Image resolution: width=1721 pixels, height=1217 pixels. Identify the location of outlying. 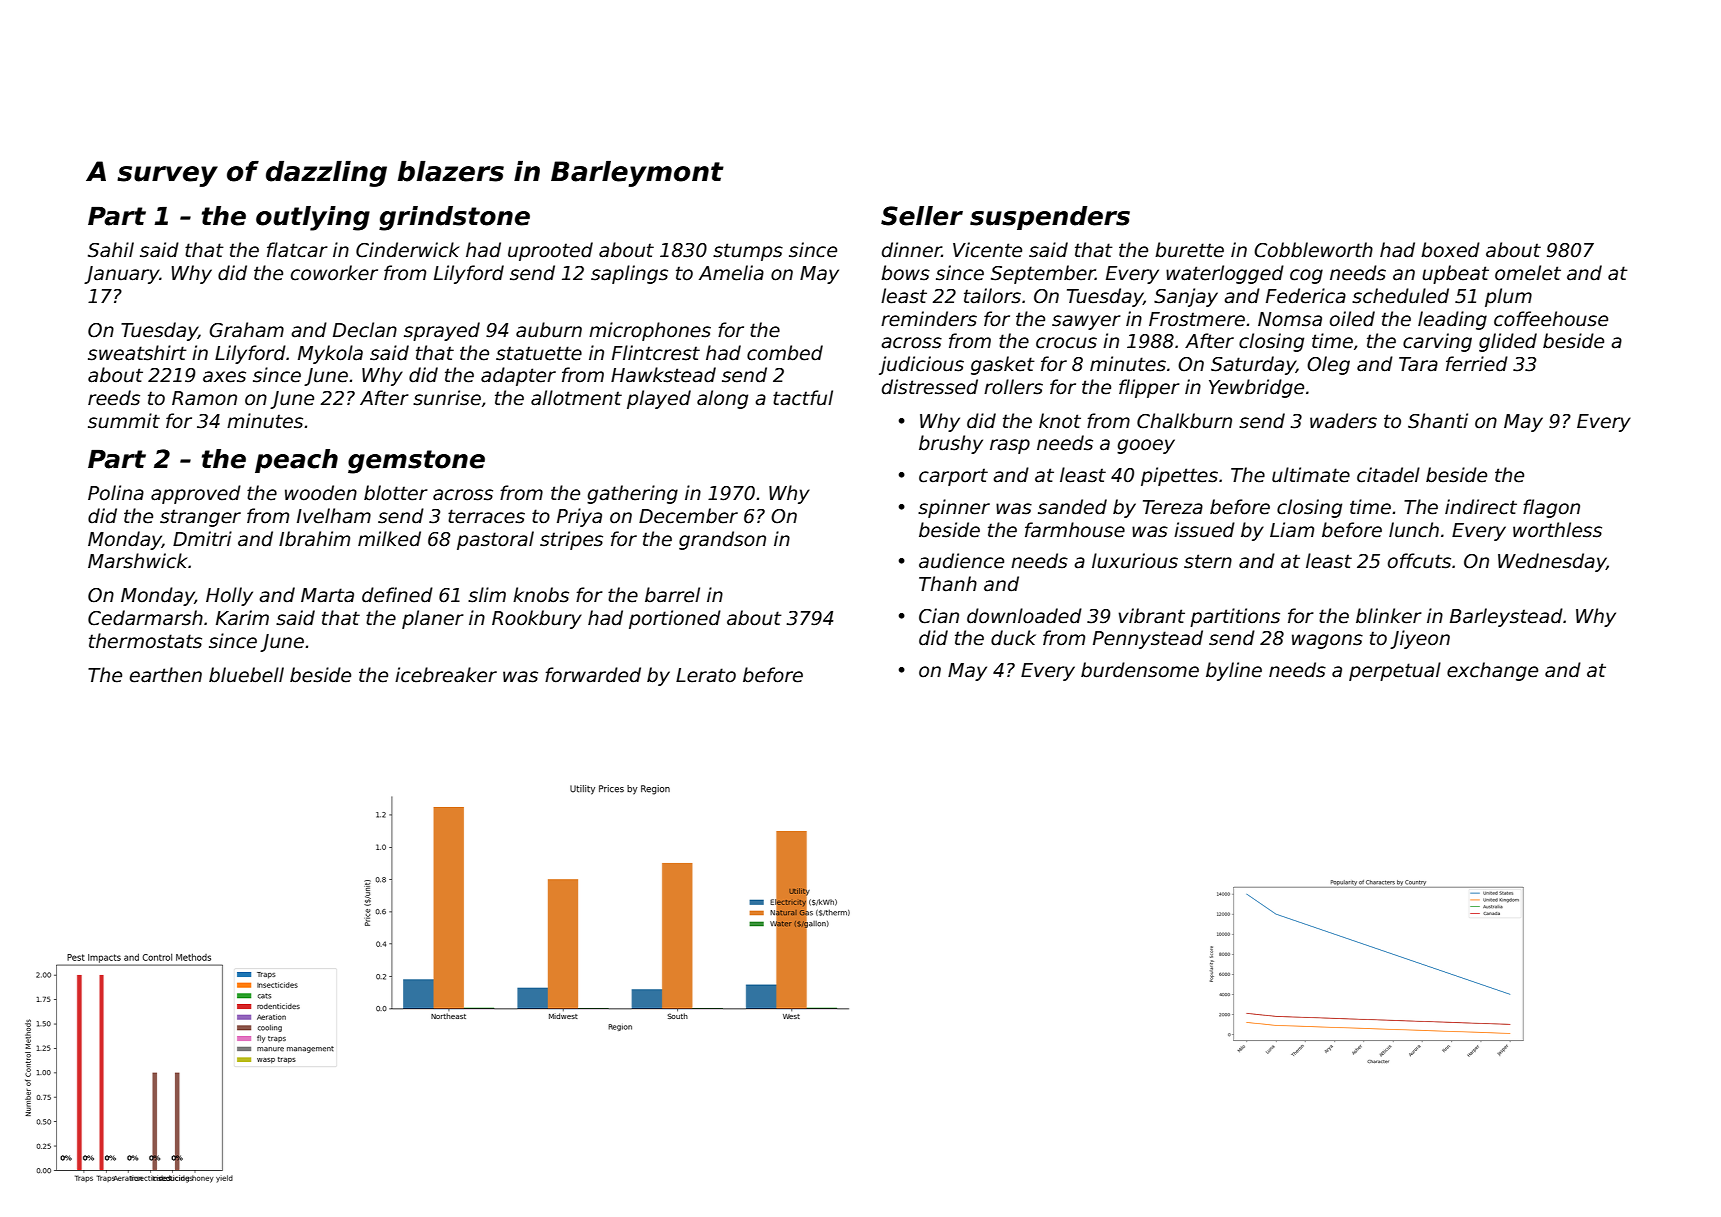
(313, 218).
